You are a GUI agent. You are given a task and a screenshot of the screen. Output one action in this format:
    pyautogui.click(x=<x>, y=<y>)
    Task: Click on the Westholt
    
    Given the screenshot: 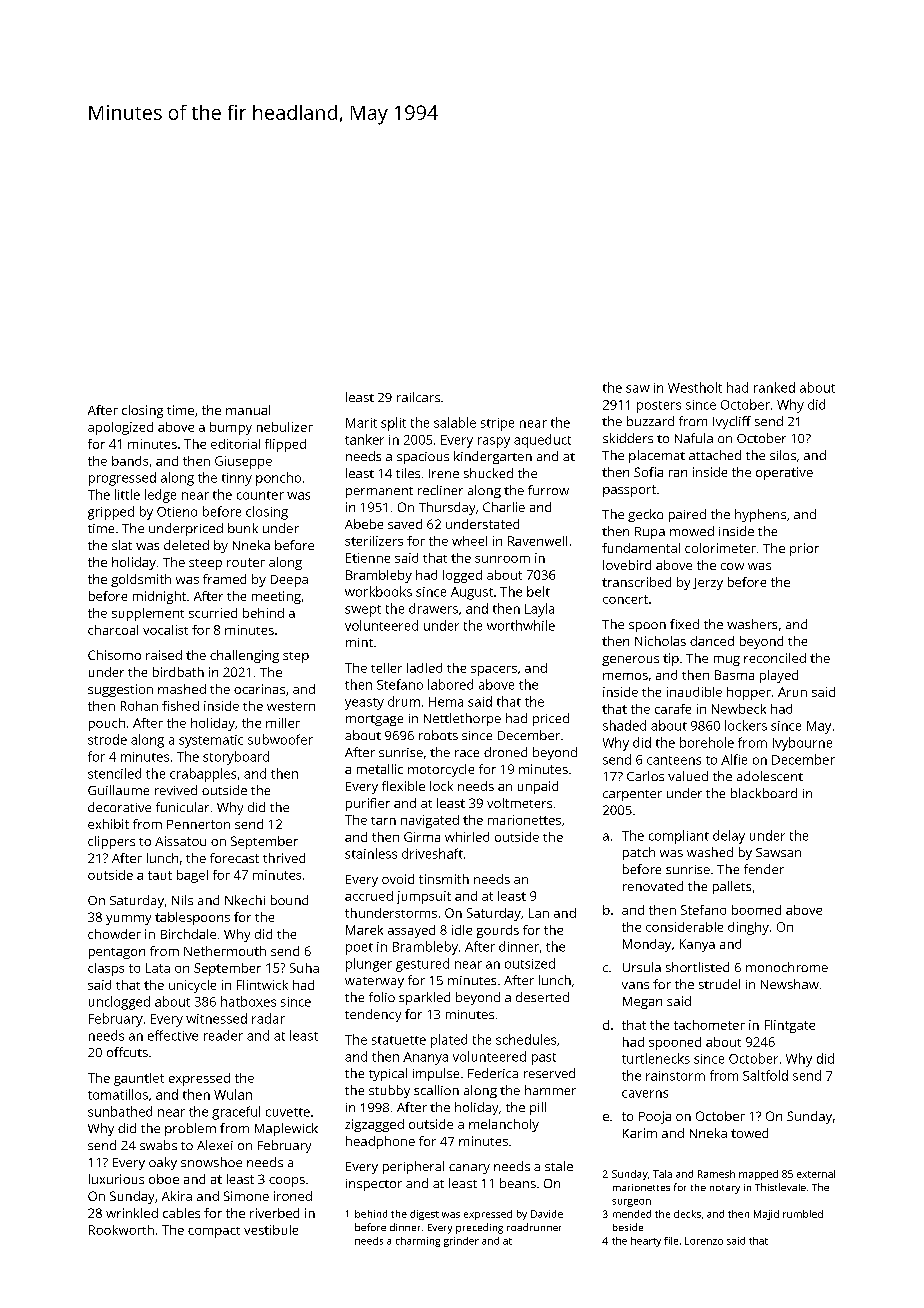 What is the action you would take?
    pyautogui.click(x=695, y=387)
